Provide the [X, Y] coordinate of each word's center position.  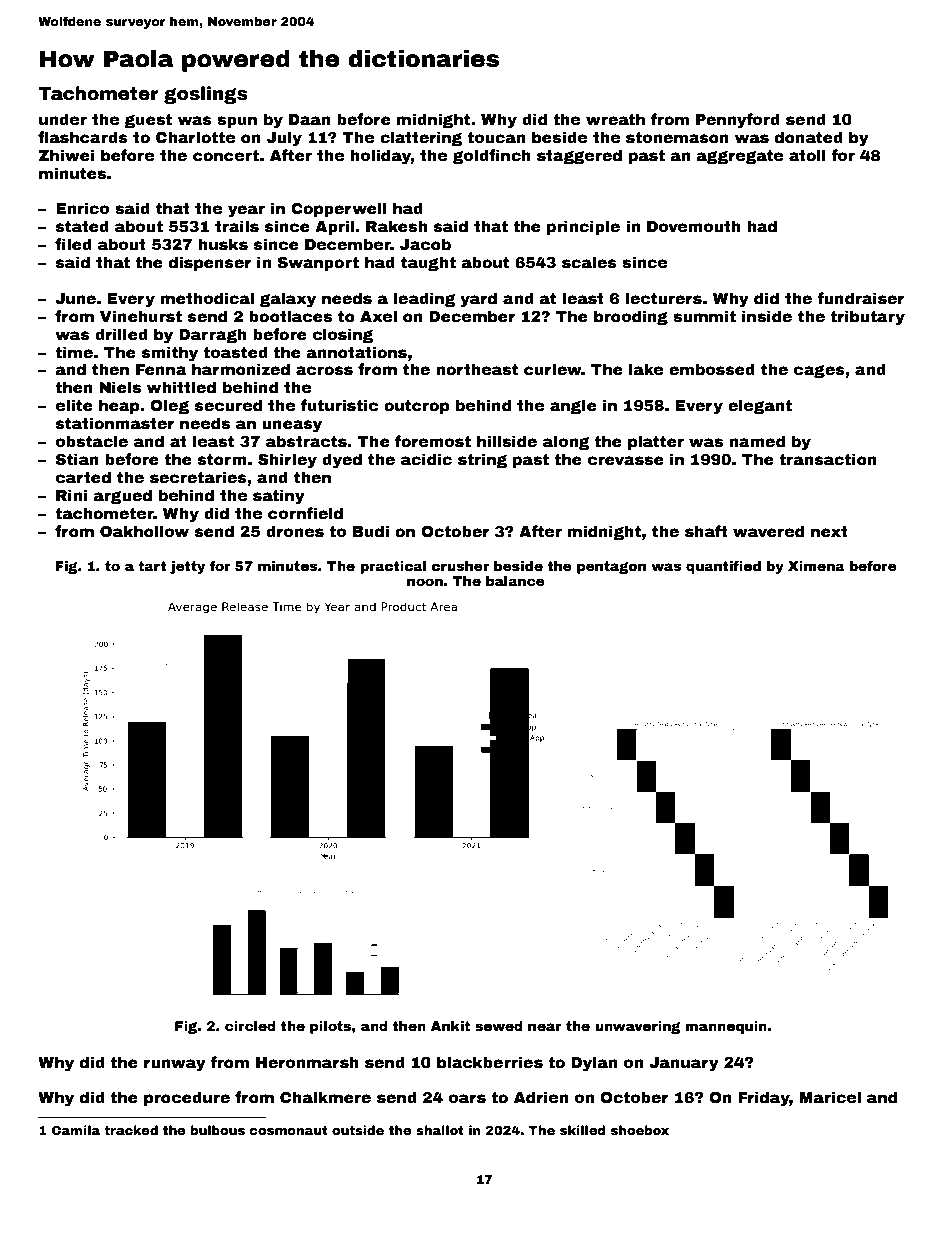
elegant [760, 406]
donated [809, 137]
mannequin [726, 1027]
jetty [187, 567]
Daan [310, 120]
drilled [121, 334]
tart [152, 566]
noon [425, 582]
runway [175, 1065]
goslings [206, 95]
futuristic [339, 405]
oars [467, 1099]
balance [515, 581]
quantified [723, 567]
